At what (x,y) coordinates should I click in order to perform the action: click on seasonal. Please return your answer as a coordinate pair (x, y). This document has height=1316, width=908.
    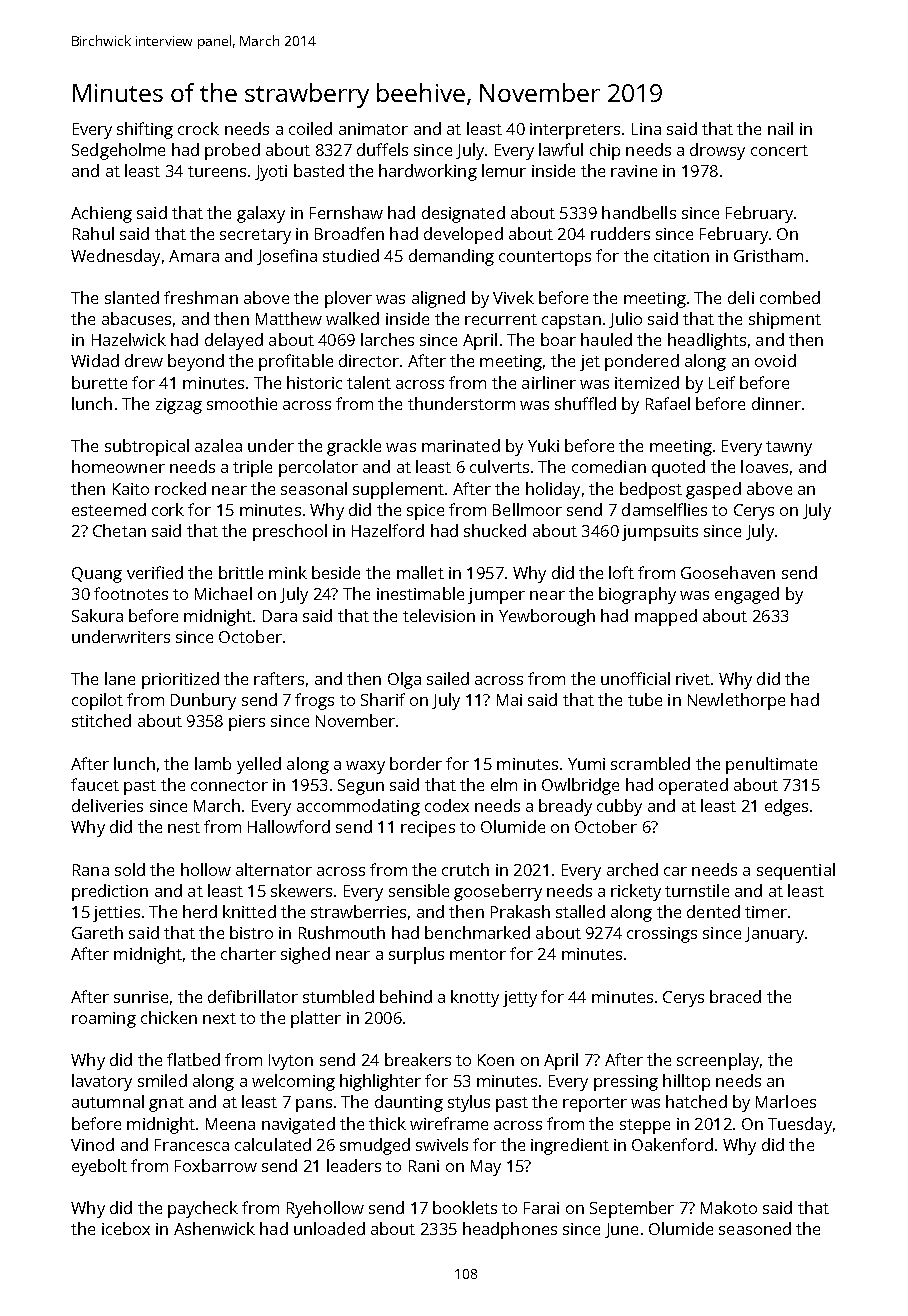
    Looking at the image, I should click on (314, 488).
